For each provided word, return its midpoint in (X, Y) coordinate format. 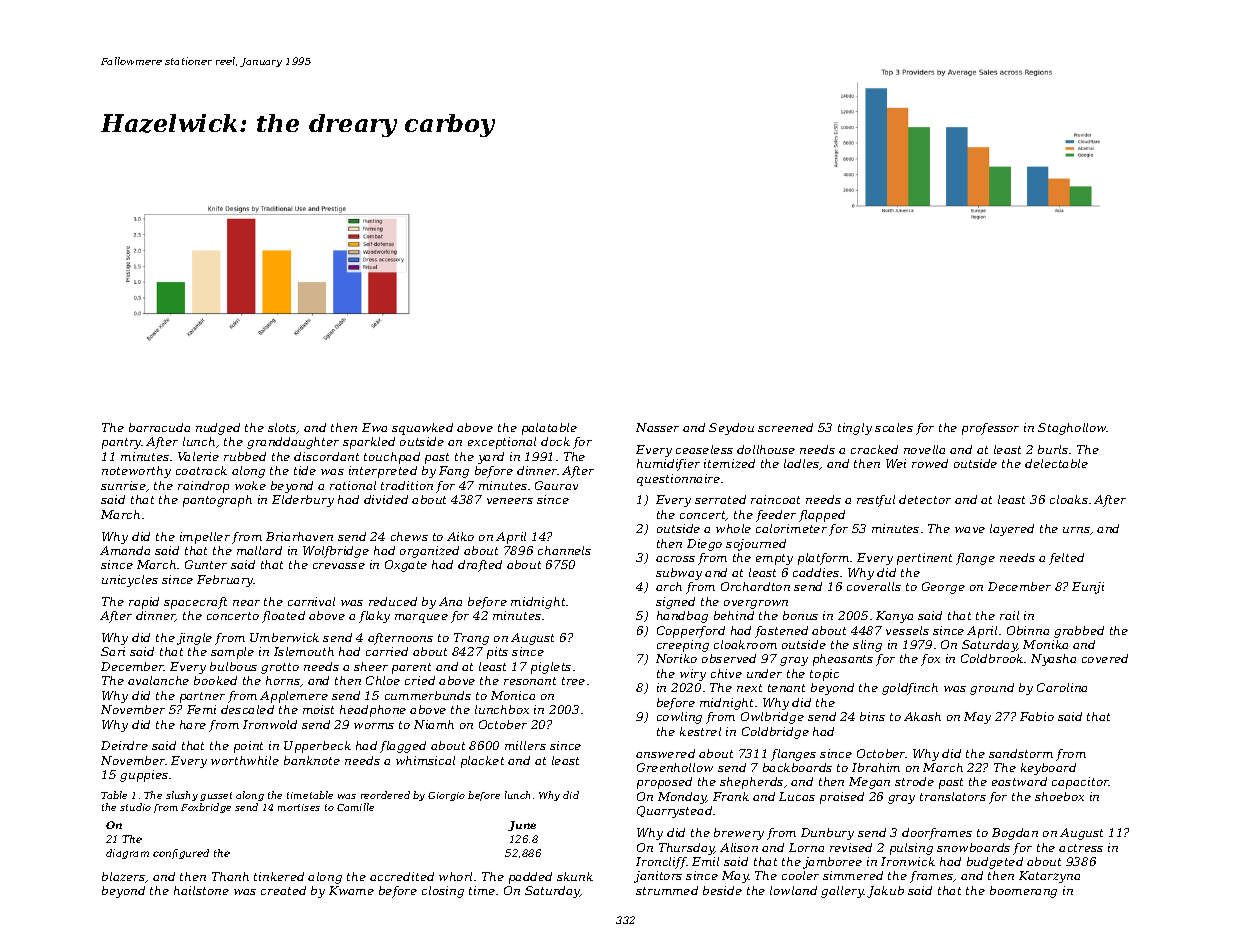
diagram (127, 854)
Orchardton (755, 586)
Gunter (206, 564)
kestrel (700, 731)
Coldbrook (992, 658)
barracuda (159, 427)
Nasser (657, 427)
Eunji (1088, 588)
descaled (247, 709)
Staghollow (1072, 429)
